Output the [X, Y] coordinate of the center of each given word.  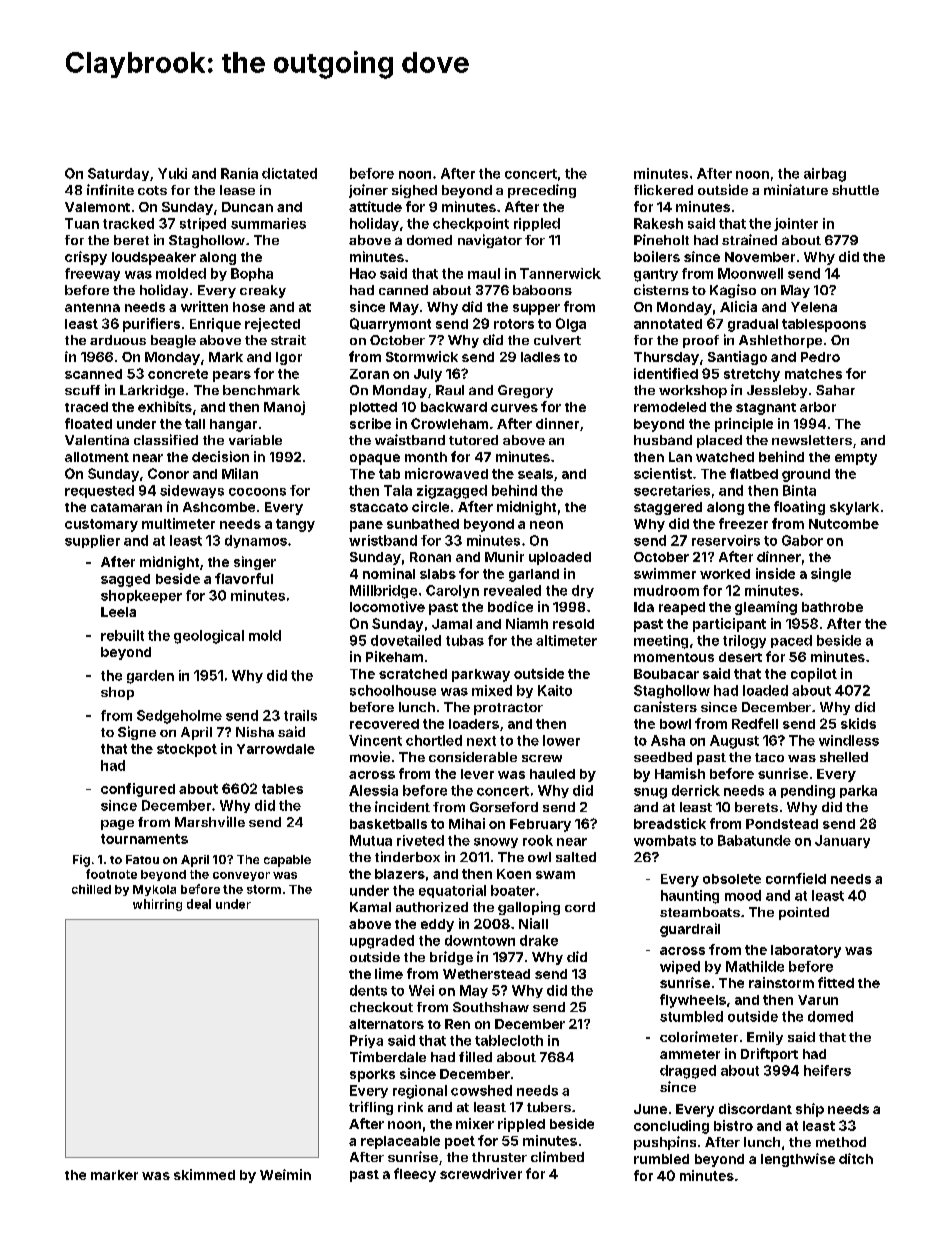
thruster [499, 1157]
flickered [663, 189]
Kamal [370, 907]
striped [203, 224]
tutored [473, 440]
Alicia [738, 306]
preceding [542, 191]
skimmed [204, 1174]
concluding [671, 1127]
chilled [91, 889]
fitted [836, 982]
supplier [92, 541]
